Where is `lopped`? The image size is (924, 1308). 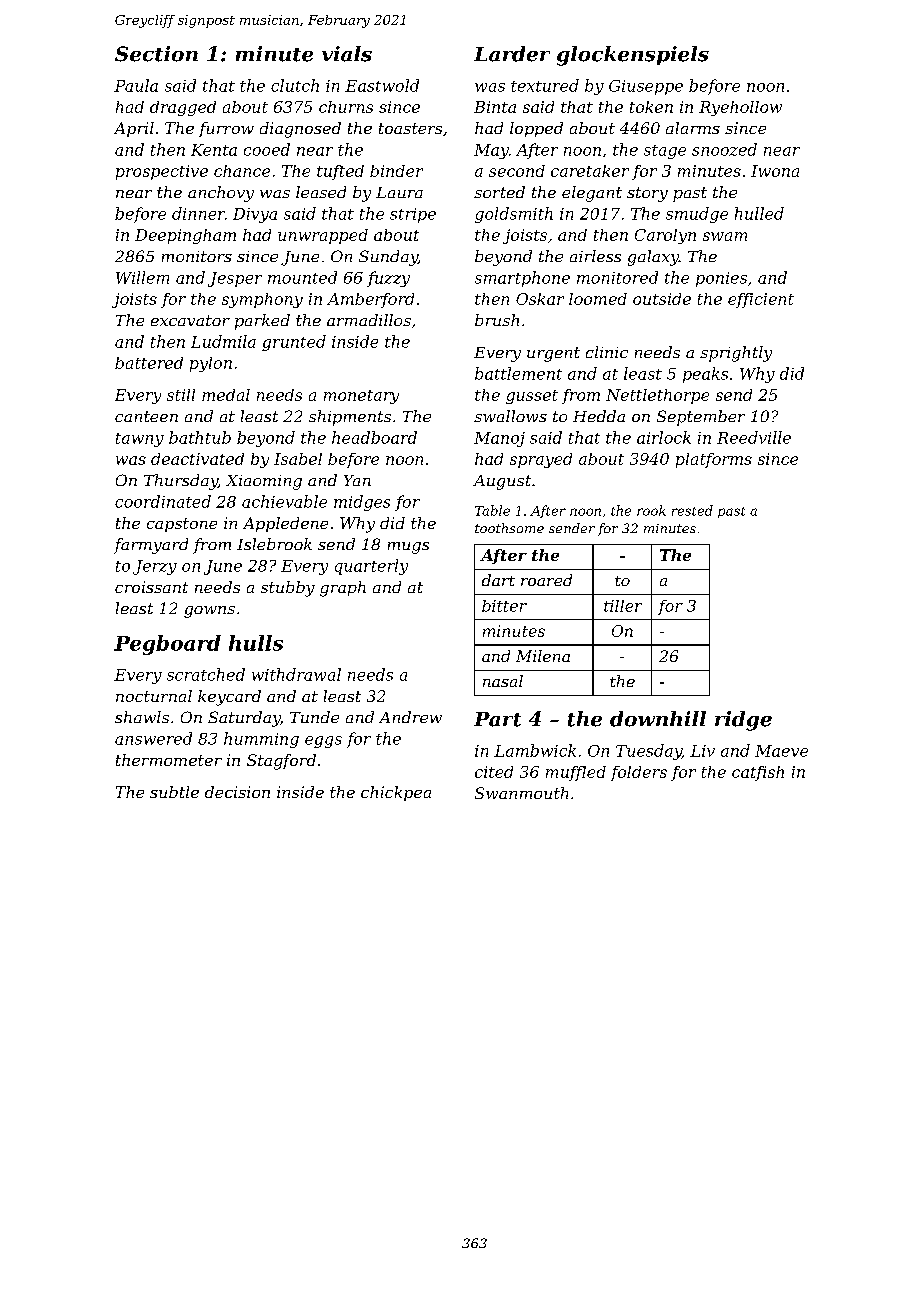 lopped is located at coordinates (536, 129).
